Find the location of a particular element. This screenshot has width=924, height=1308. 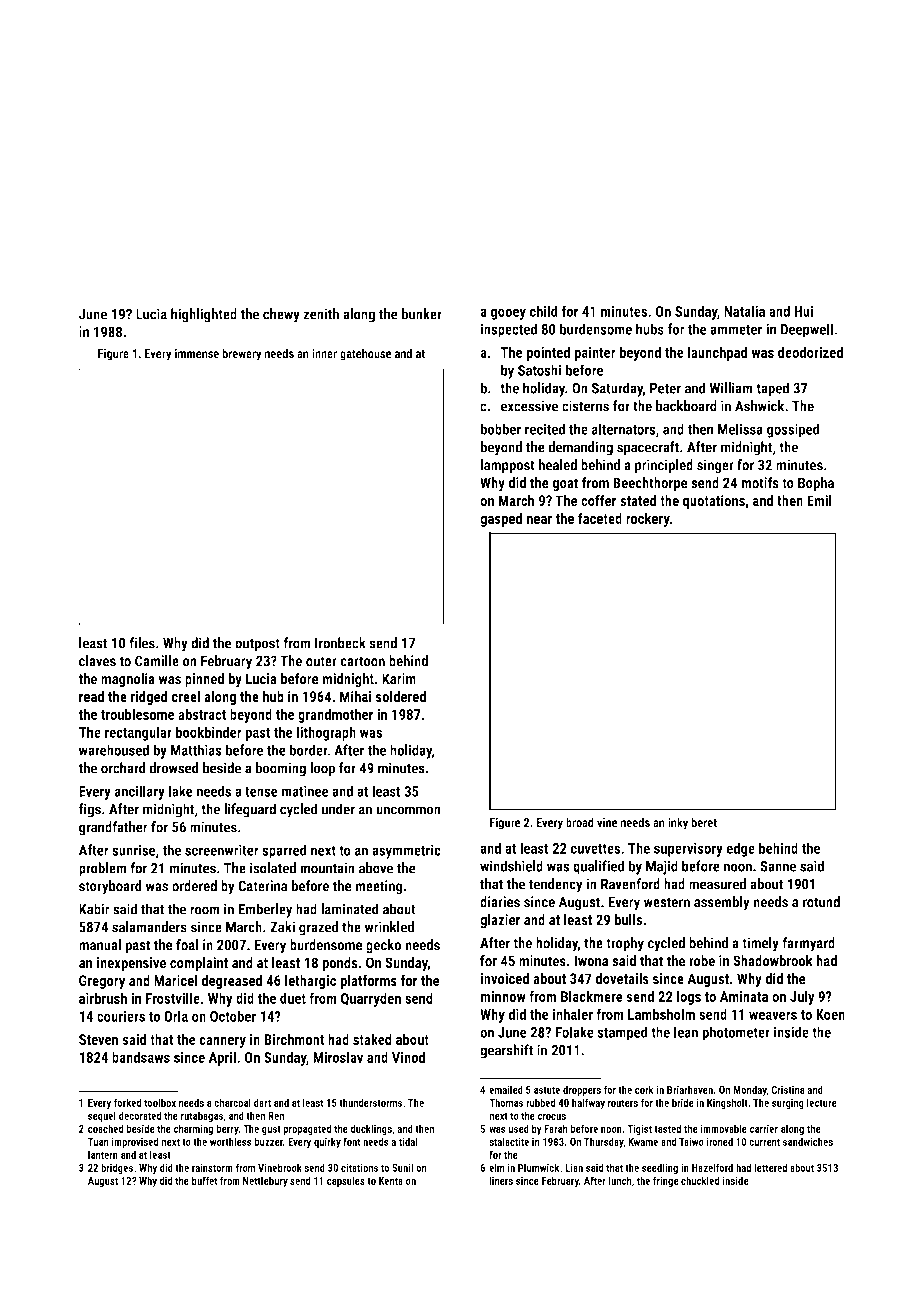

spacecraft is located at coordinates (648, 448).
